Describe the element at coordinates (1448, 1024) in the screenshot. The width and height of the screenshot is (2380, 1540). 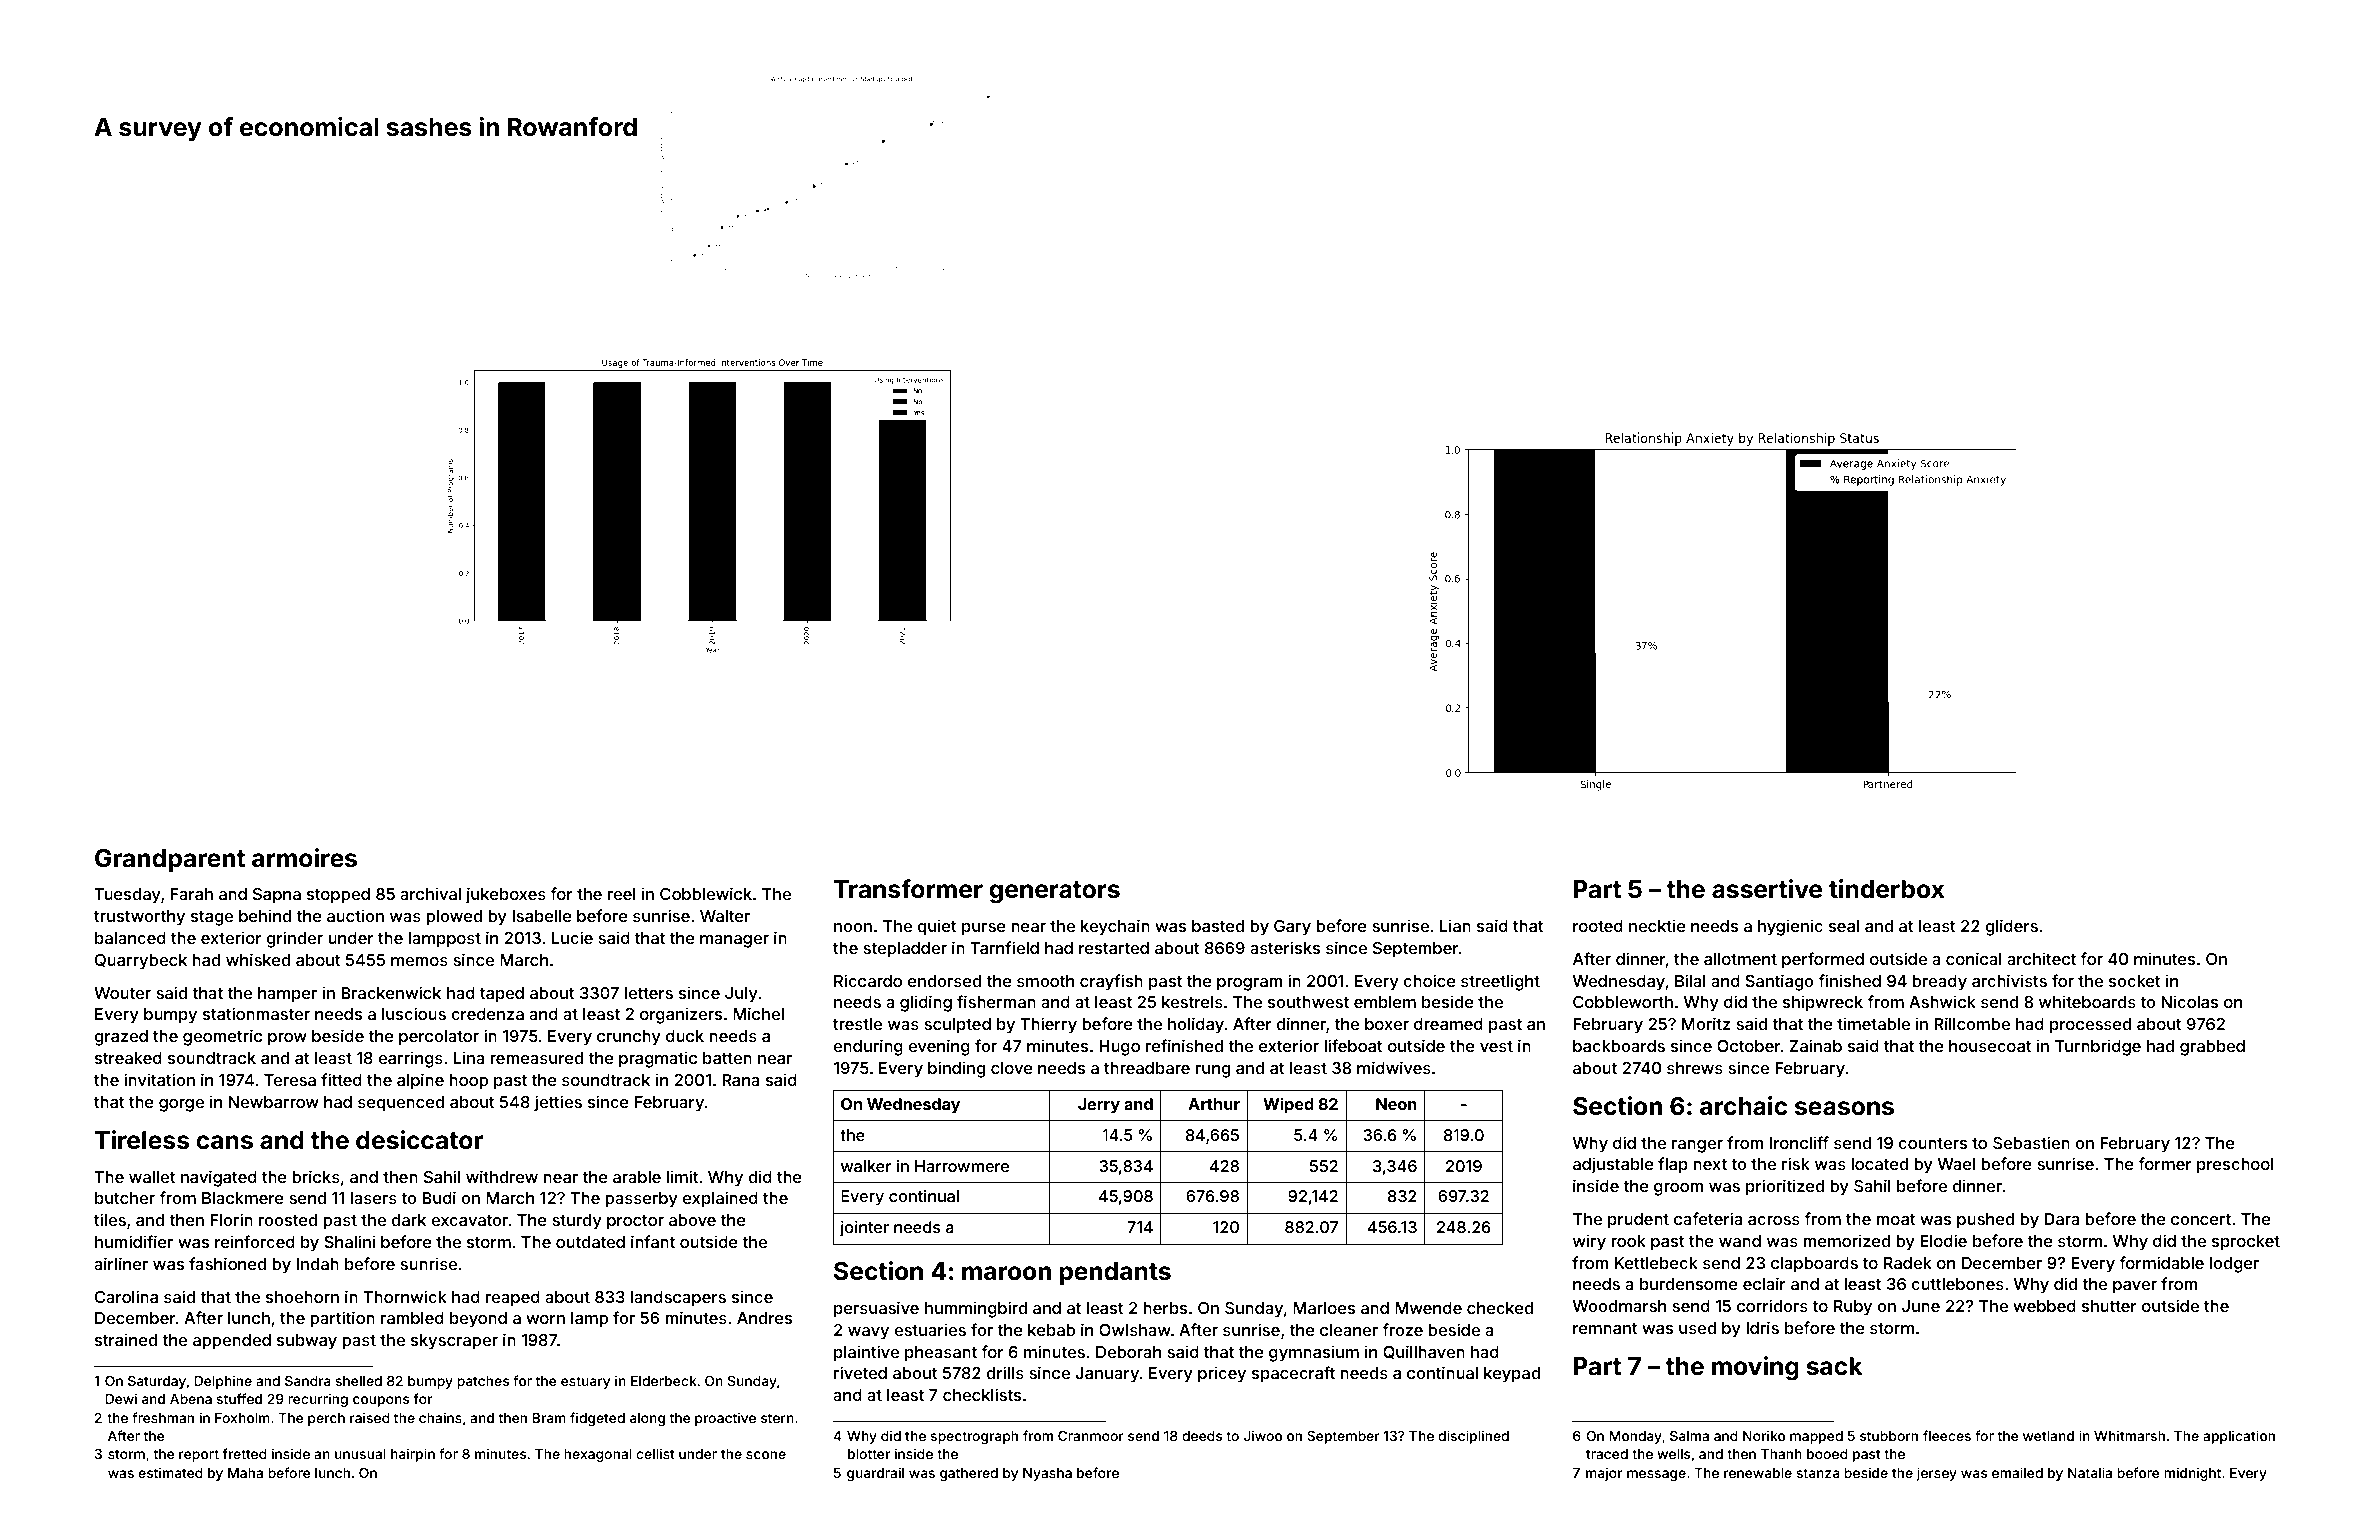
I see `dreamed` at that location.
